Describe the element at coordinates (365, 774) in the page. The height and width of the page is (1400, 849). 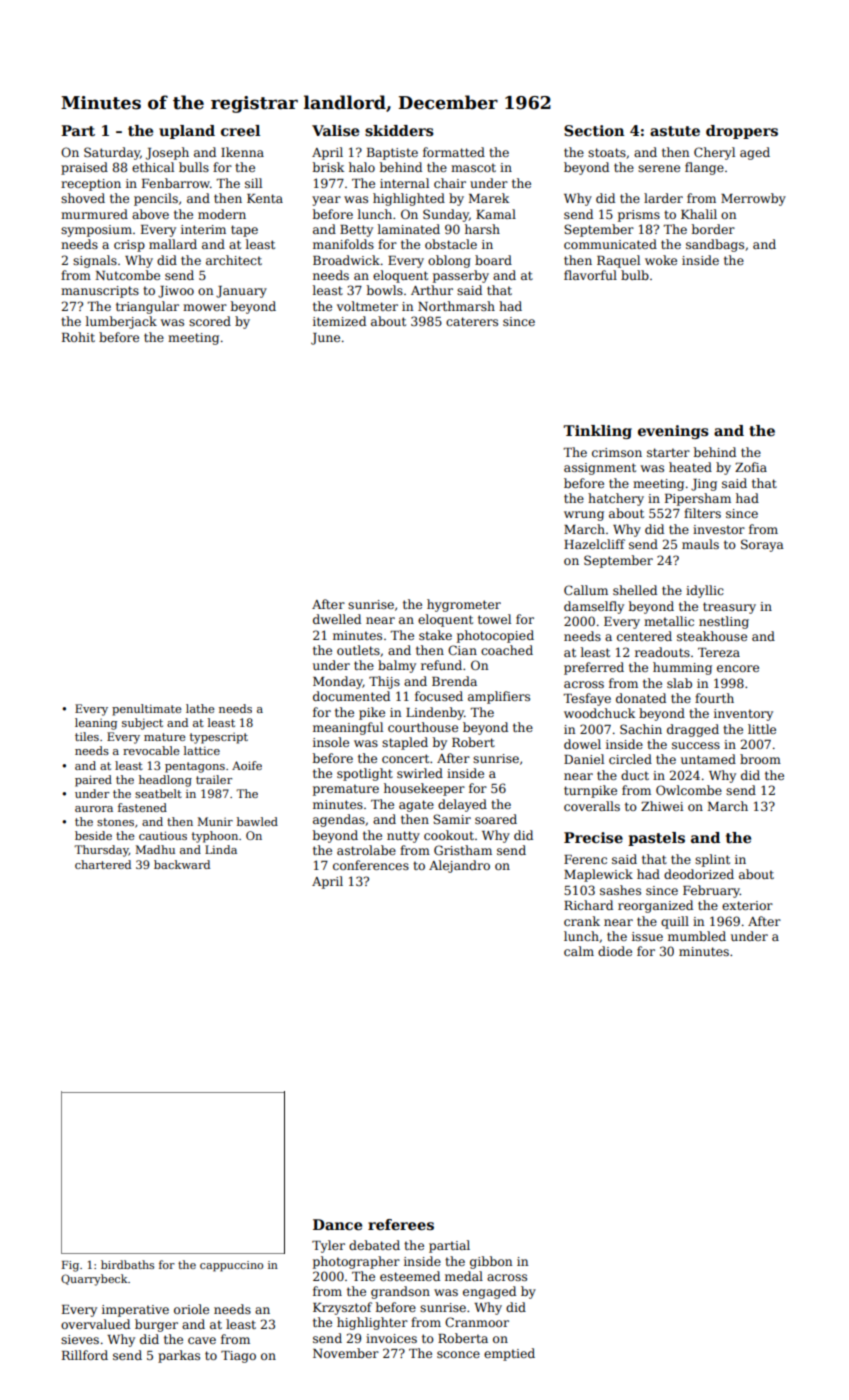
I see `spotlight` at that location.
